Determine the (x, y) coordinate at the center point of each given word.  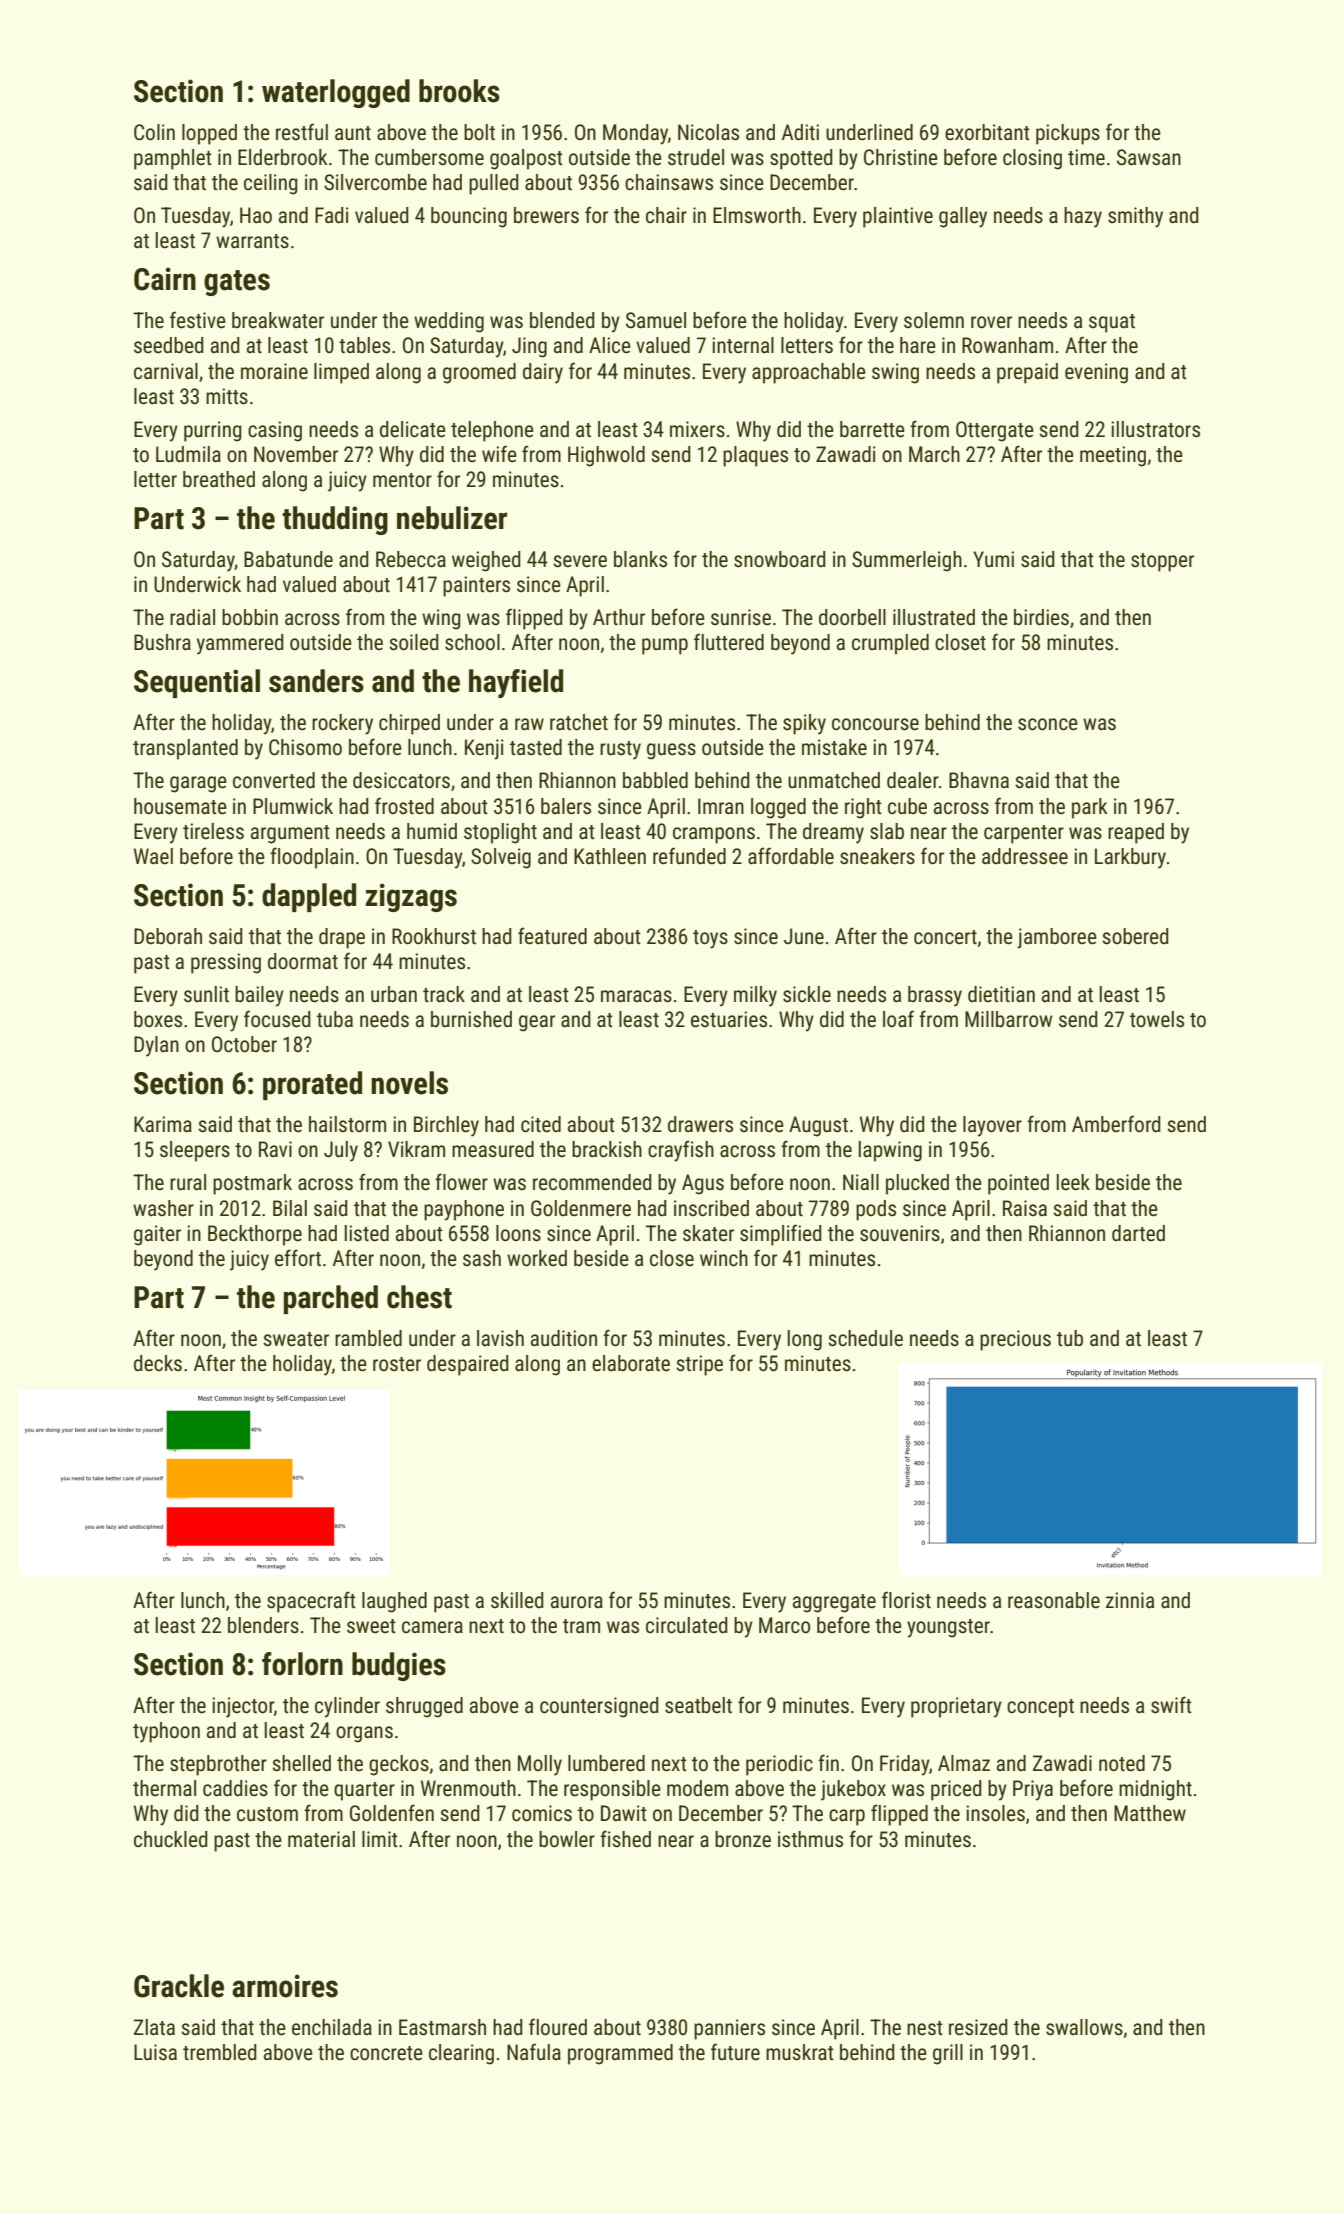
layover (992, 1126)
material (321, 1839)
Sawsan (1149, 157)
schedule (865, 1338)
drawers (700, 1124)
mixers (697, 429)
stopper (1162, 562)
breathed (219, 479)
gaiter (157, 1235)
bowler (567, 1839)
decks (158, 1363)
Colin (154, 132)
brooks (459, 91)
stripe (699, 1365)
